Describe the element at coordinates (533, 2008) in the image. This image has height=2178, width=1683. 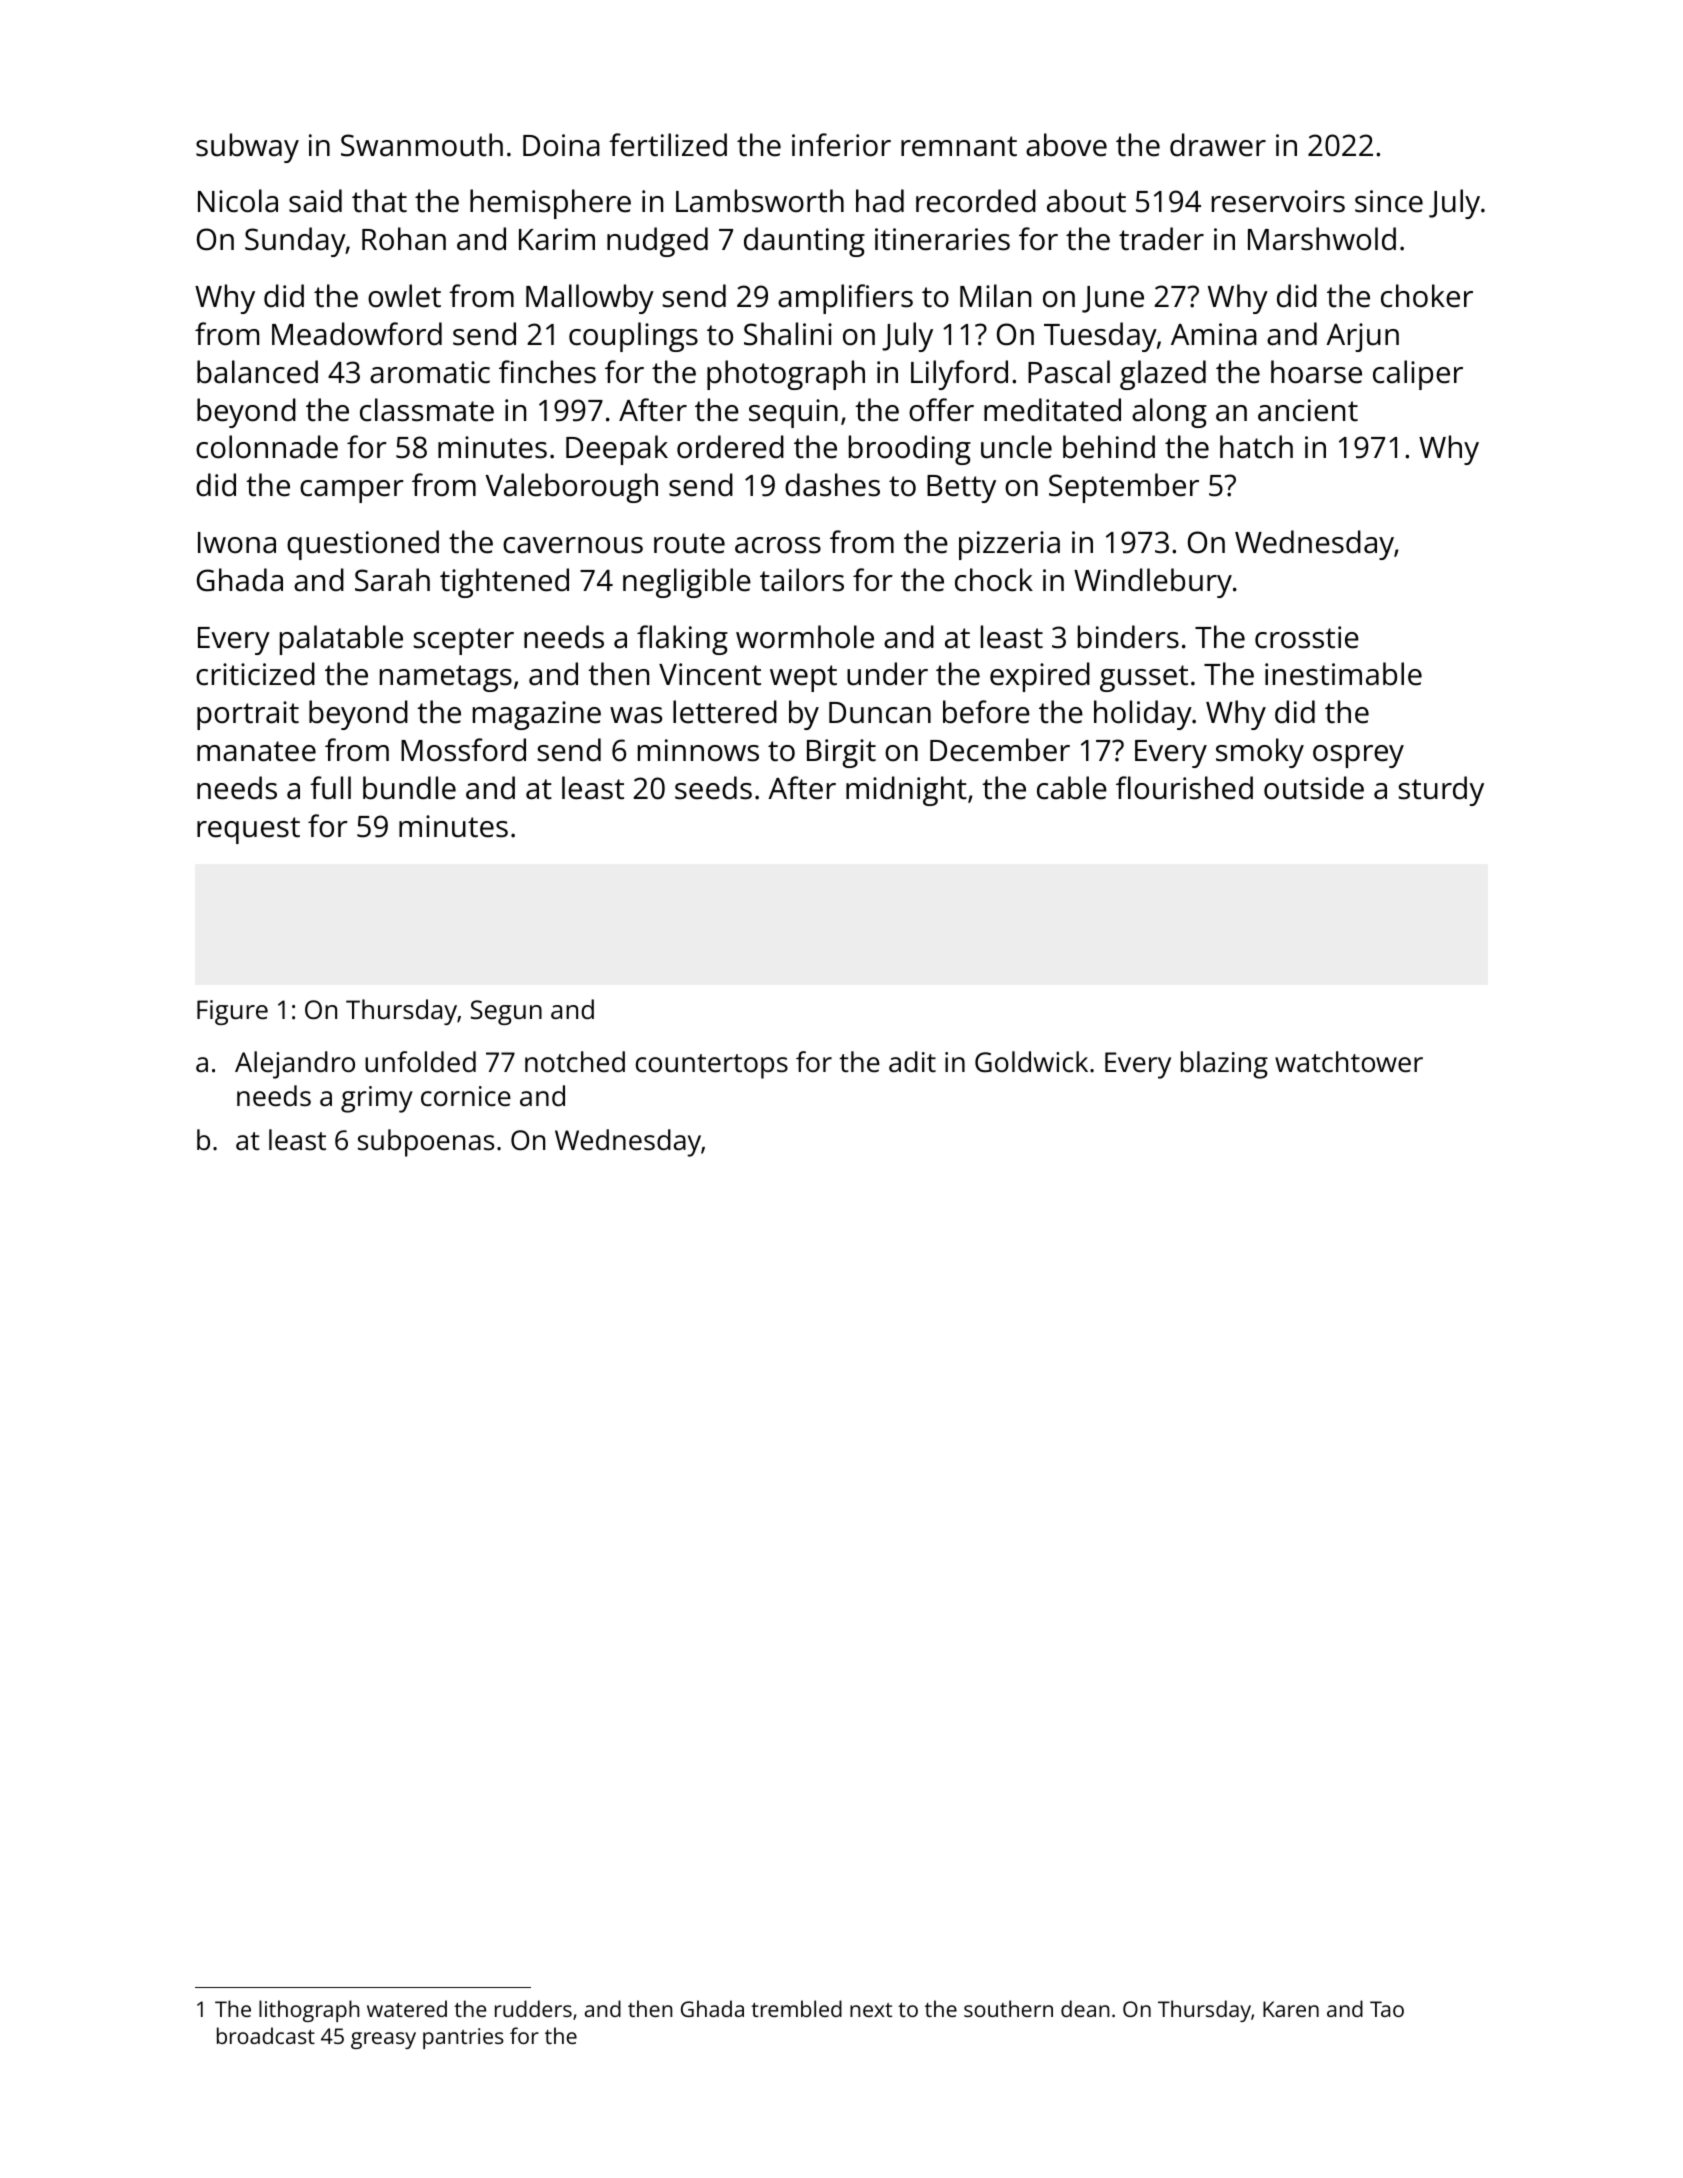
I see `rudders` at that location.
